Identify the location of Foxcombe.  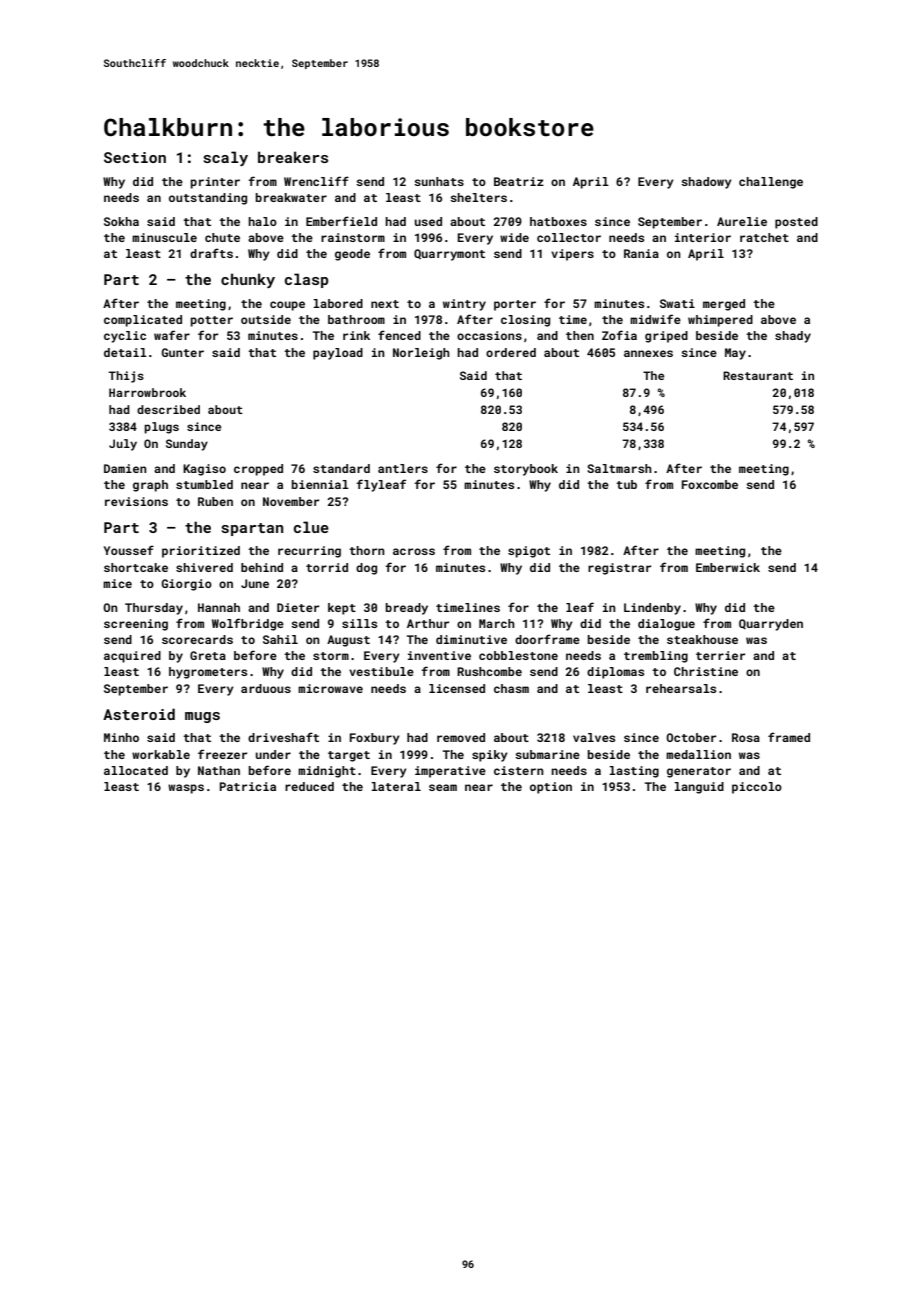
(710, 484).
